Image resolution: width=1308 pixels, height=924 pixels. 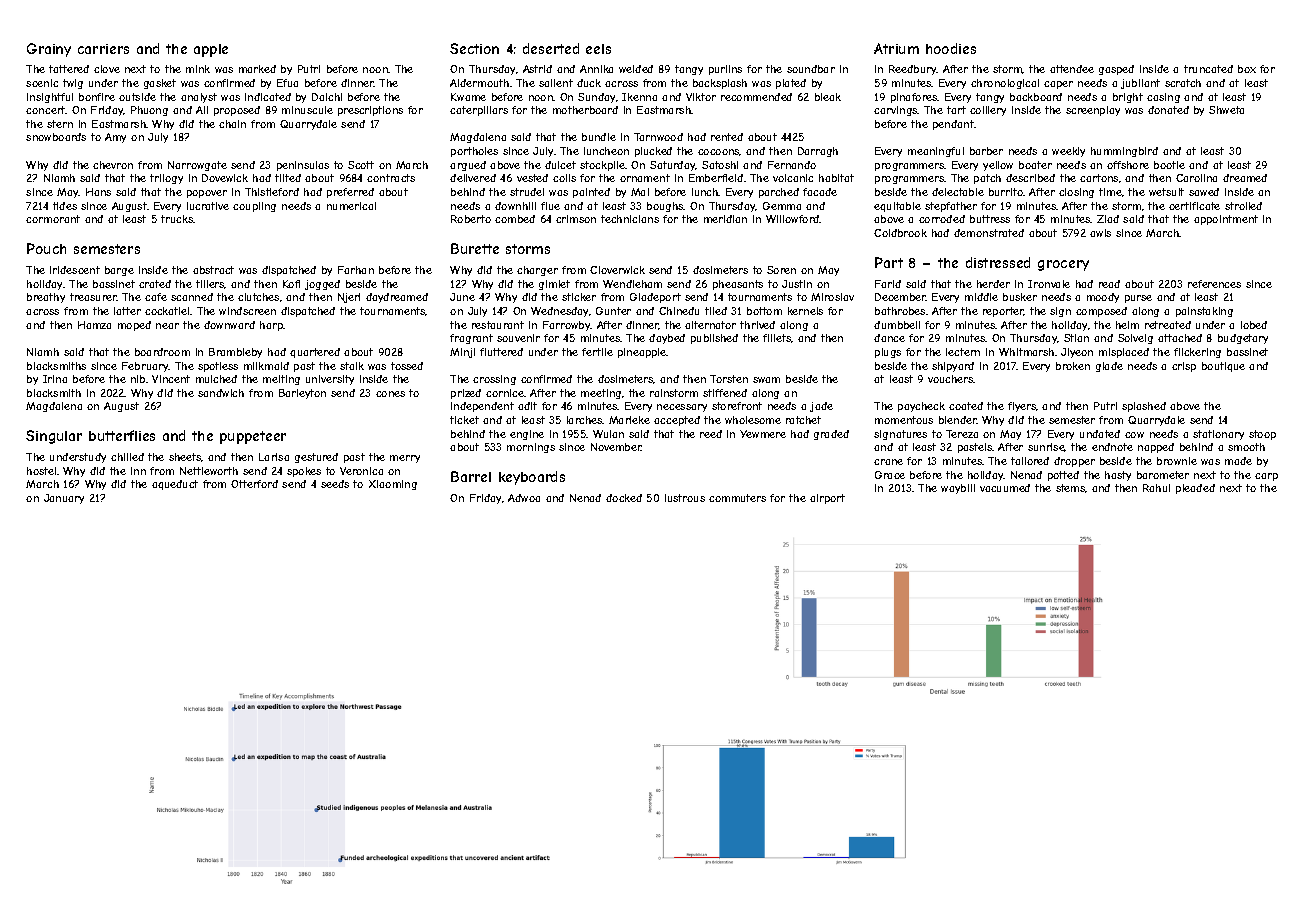 I want to click on welded, so click(x=636, y=69).
